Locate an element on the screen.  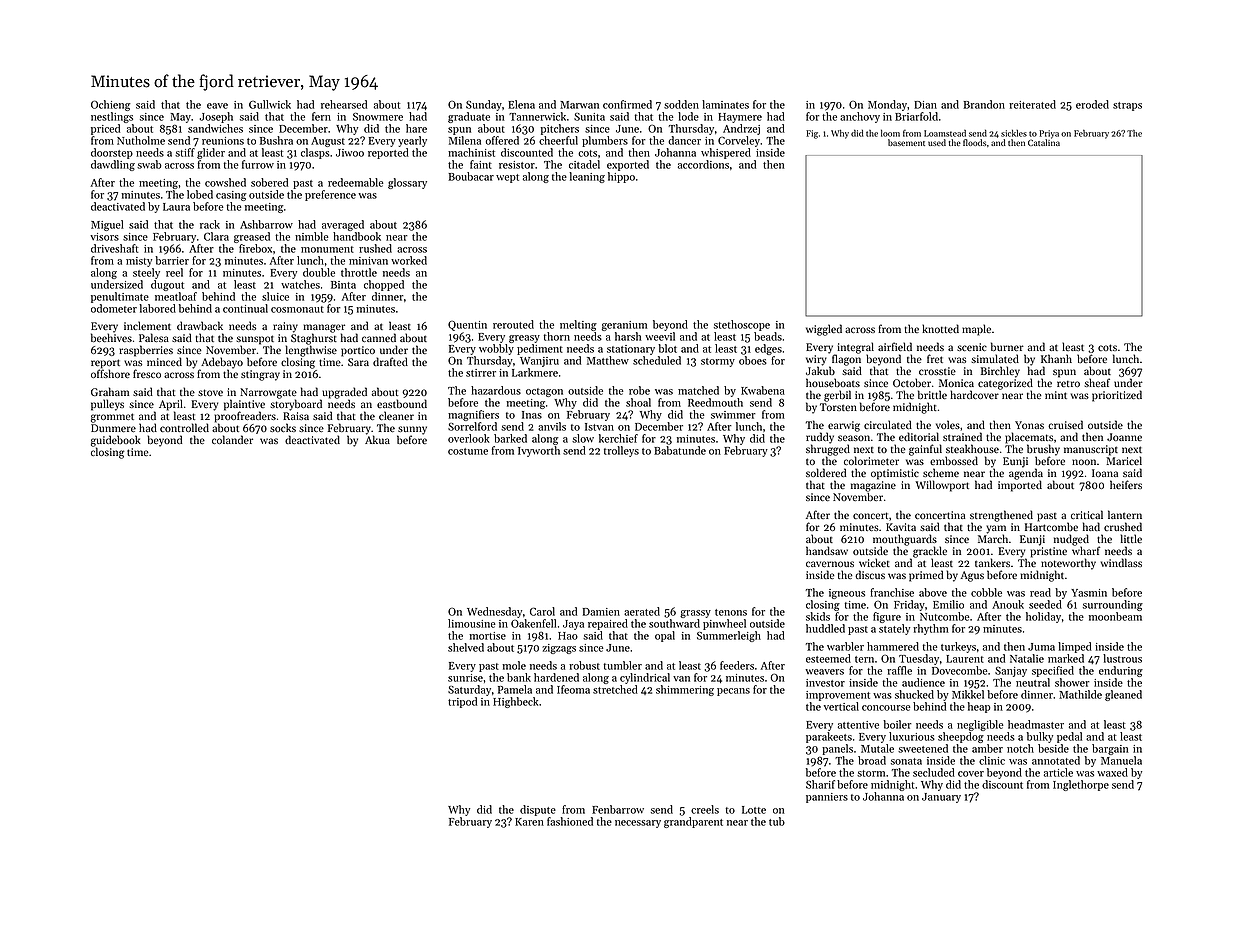
Tannerwick is located at coordinates (537, 116).
